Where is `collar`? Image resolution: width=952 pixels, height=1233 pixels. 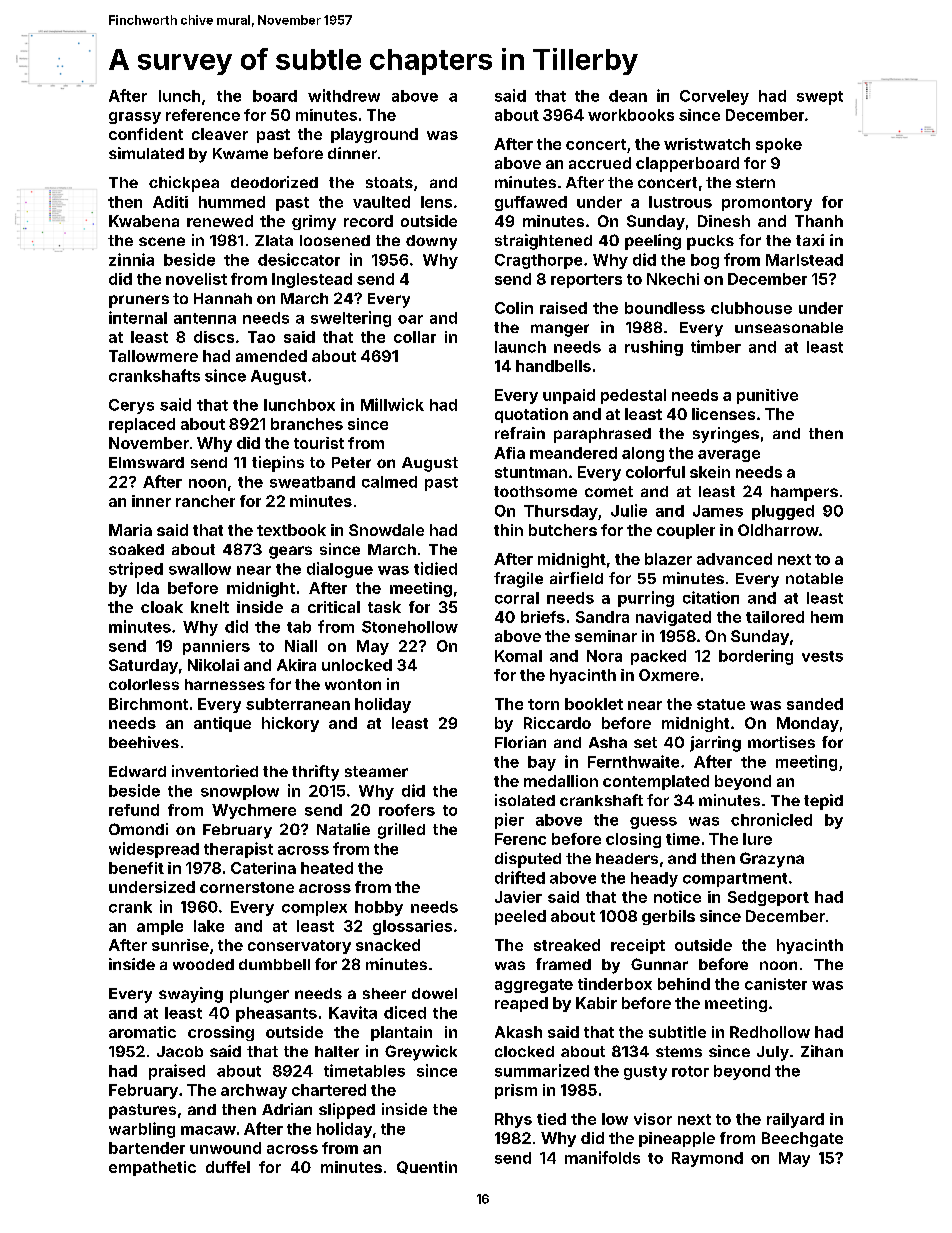 collar is located at coordinates (415, 337).
